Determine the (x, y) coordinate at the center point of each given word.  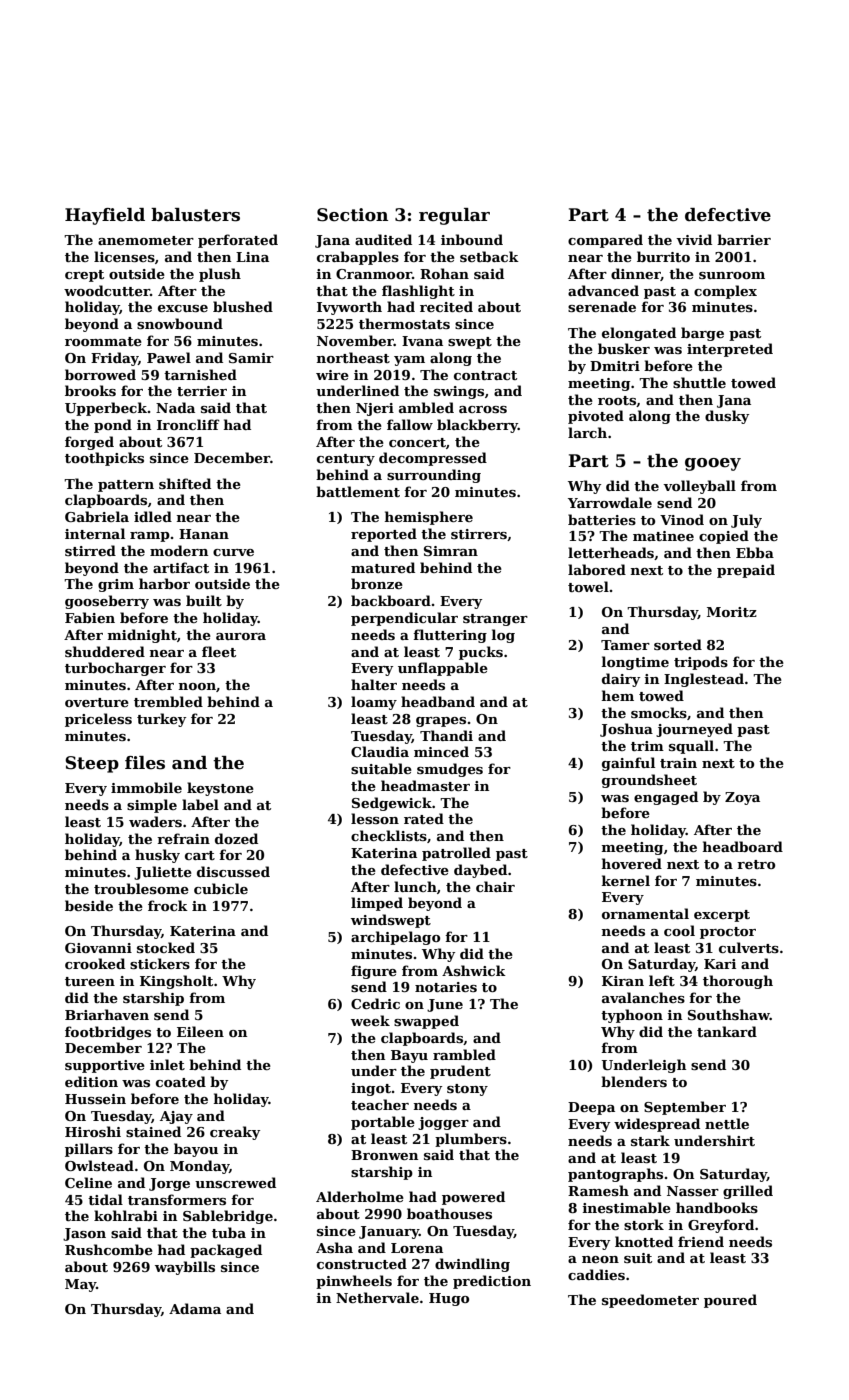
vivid (694, 239)
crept (84, 276)
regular (454, 216)
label (200, 804)
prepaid (746, 571)
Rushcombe (109, 1249)
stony (467, 1090)
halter (374, 684)
